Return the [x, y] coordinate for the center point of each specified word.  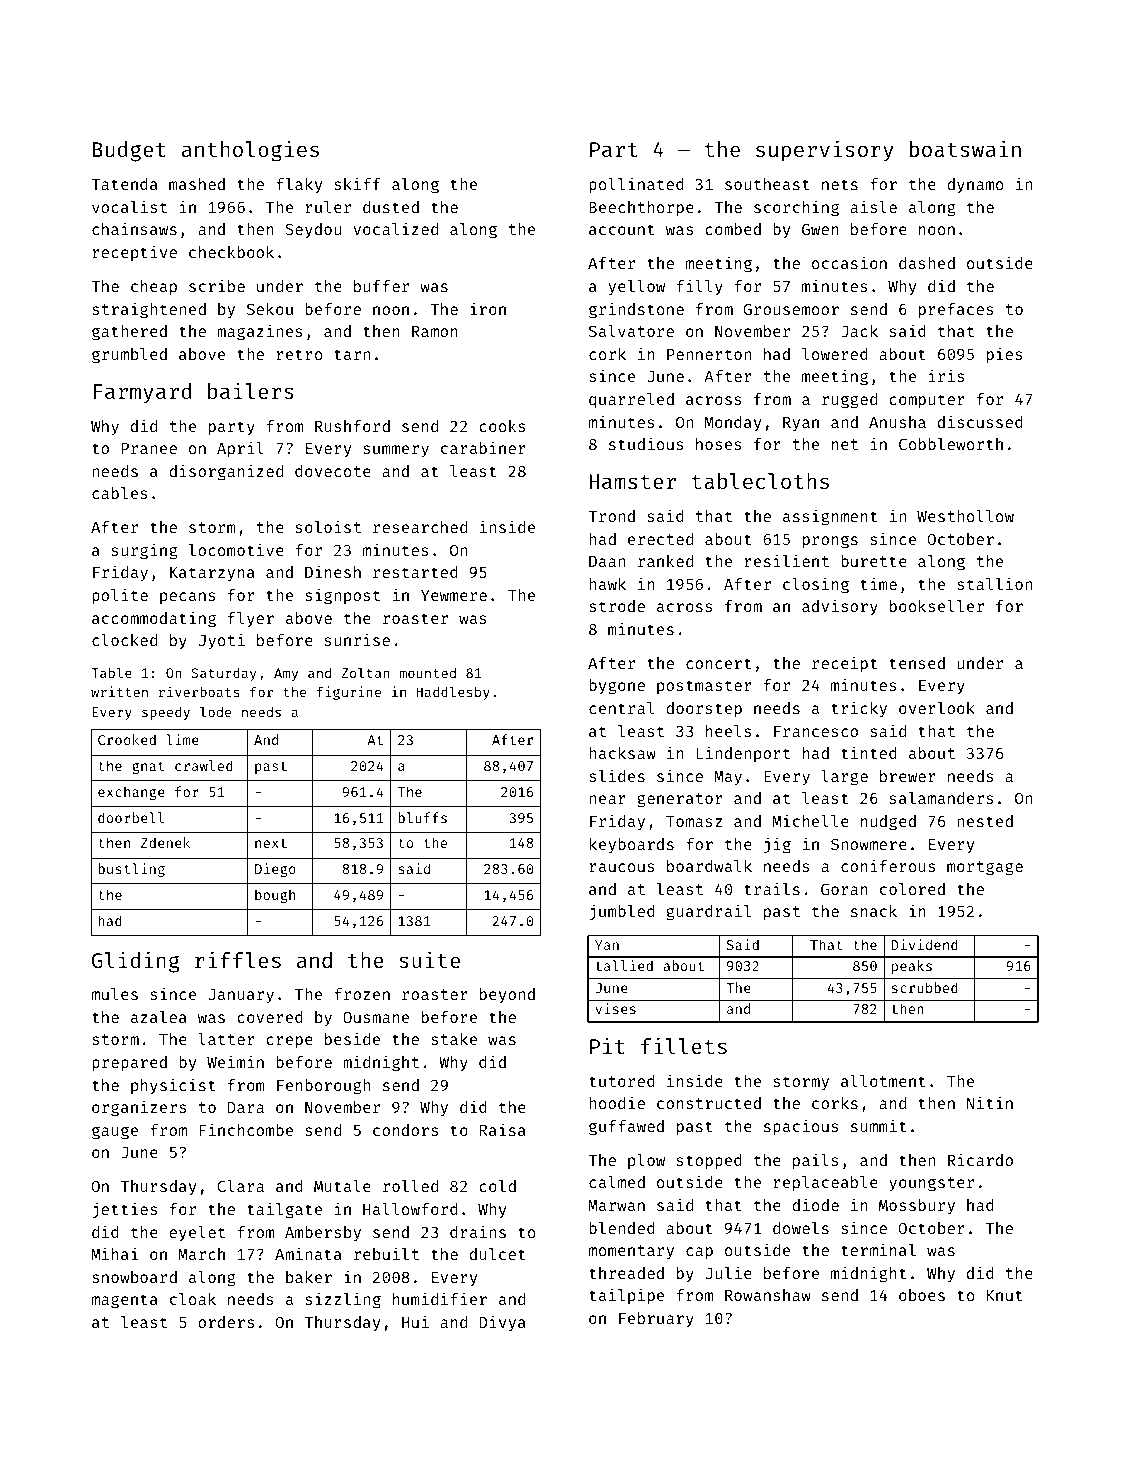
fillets [684, 1045]
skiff [357, 183]
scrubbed [925, 987]
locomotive [236, 549]
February [656, 1320]
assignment [830, 517]
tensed [917, 663]
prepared [129, 1064]
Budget [129, 151]
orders [226, 1322]
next [271, 843]
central [621, 708]
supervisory [824, 151]
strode [617, 606]
